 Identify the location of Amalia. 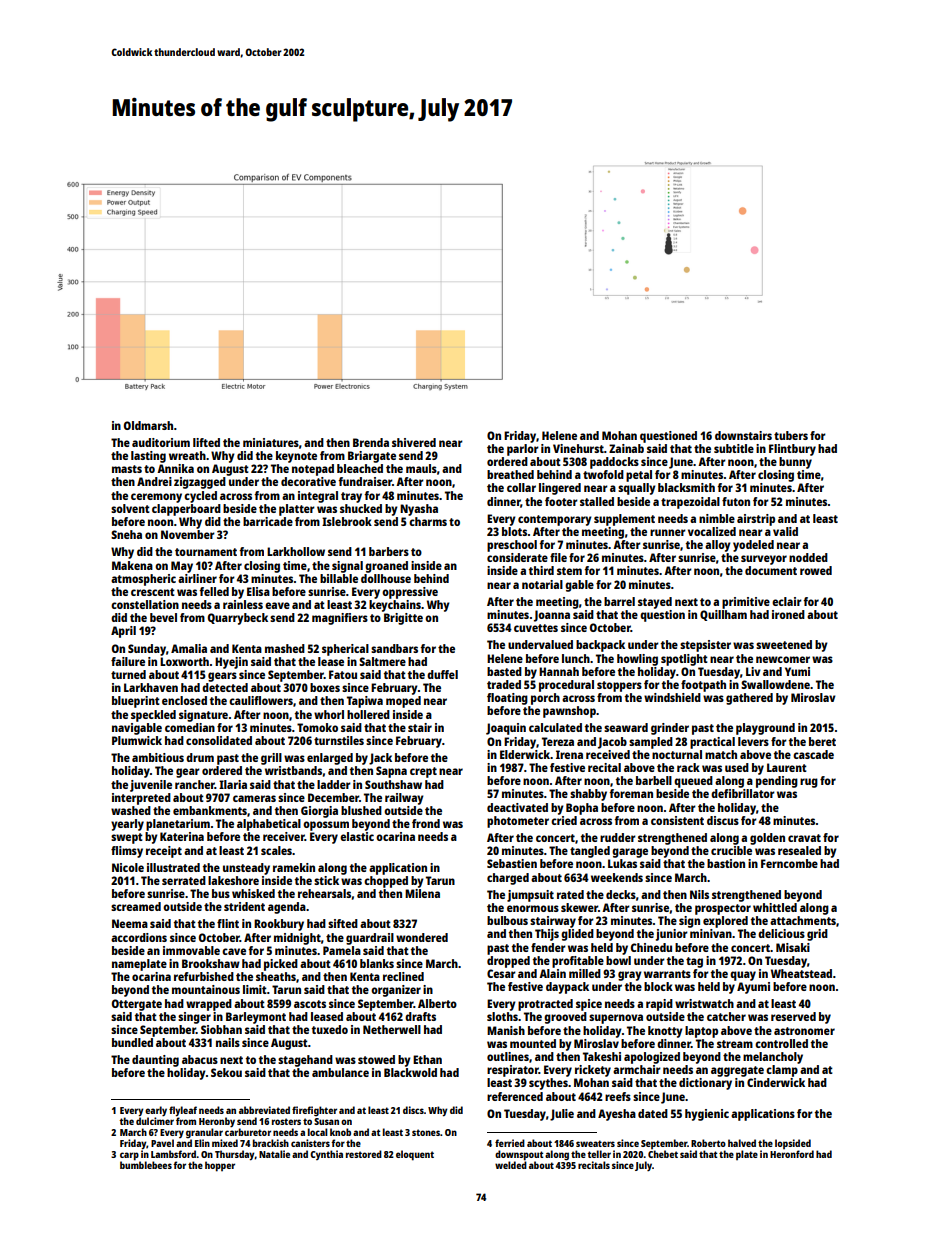
(189, 648).
